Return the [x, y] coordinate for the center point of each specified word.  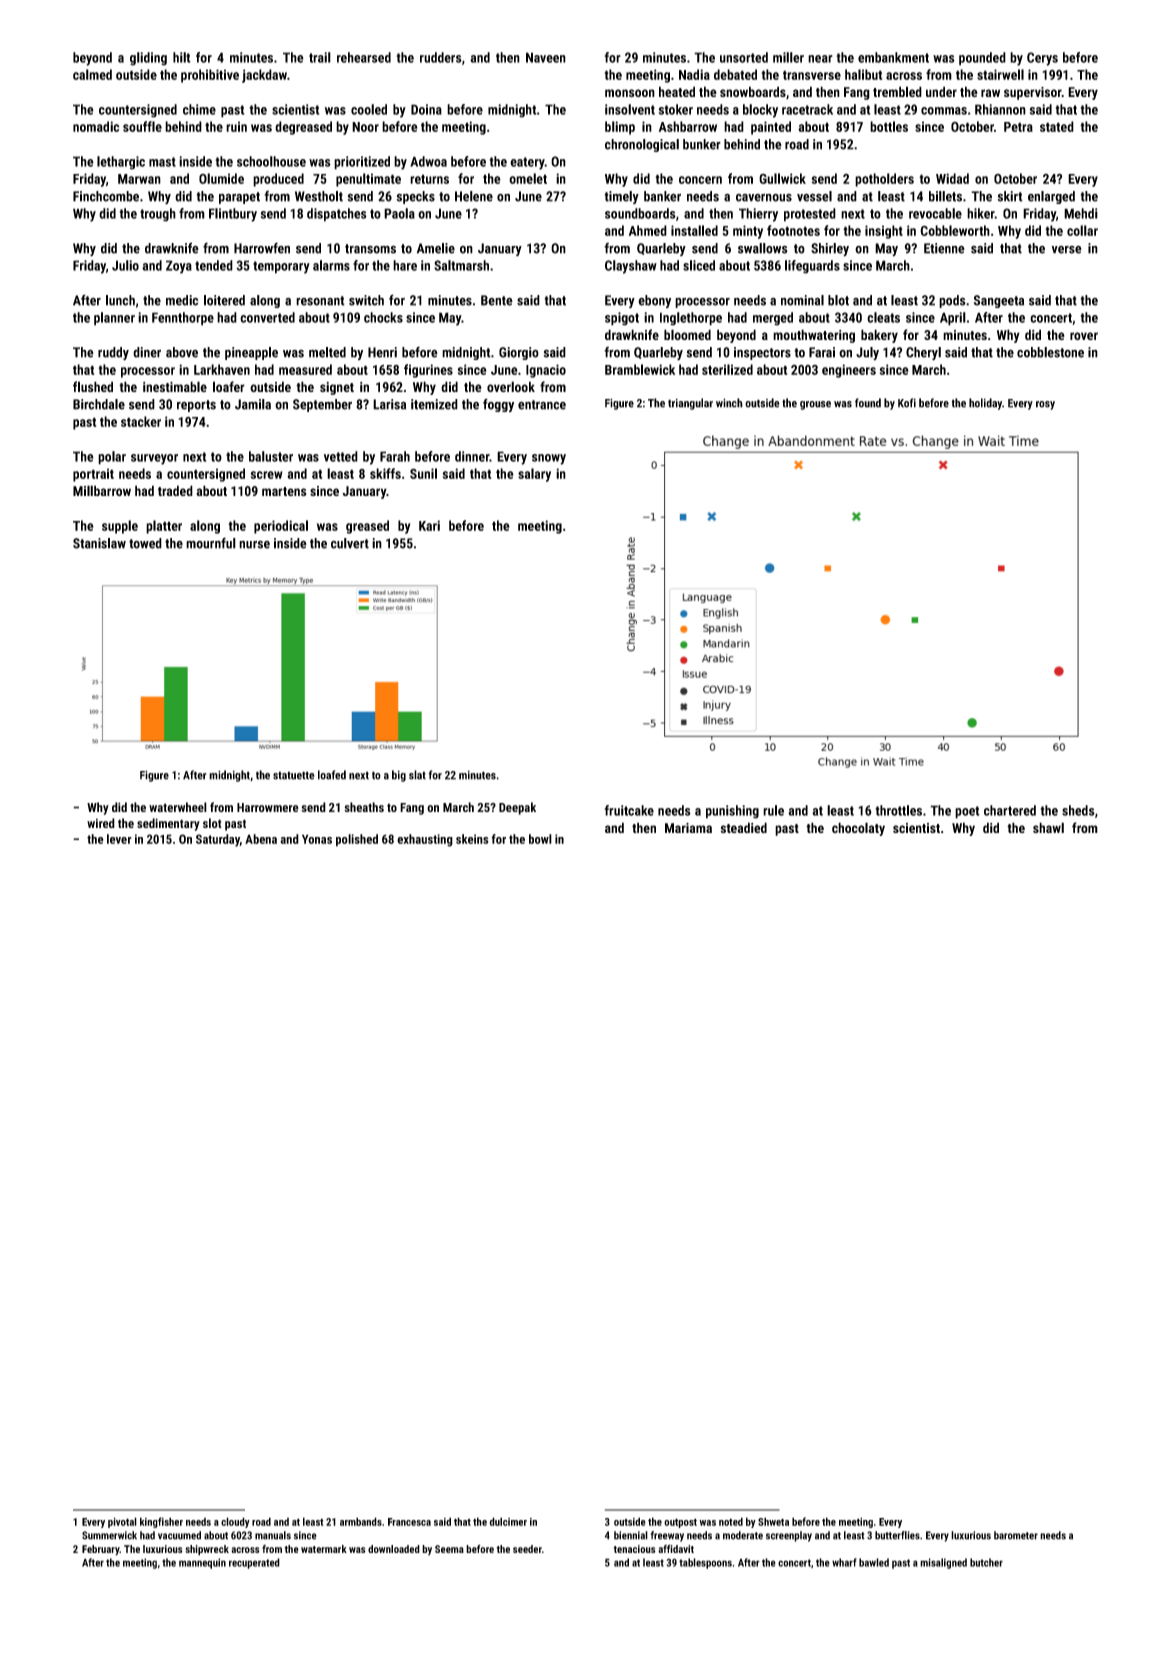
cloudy [235, 1522]
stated [1057, 126]
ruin [236, 126]
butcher [986, 1562]
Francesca [409, 1522]
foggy [498, 405]
